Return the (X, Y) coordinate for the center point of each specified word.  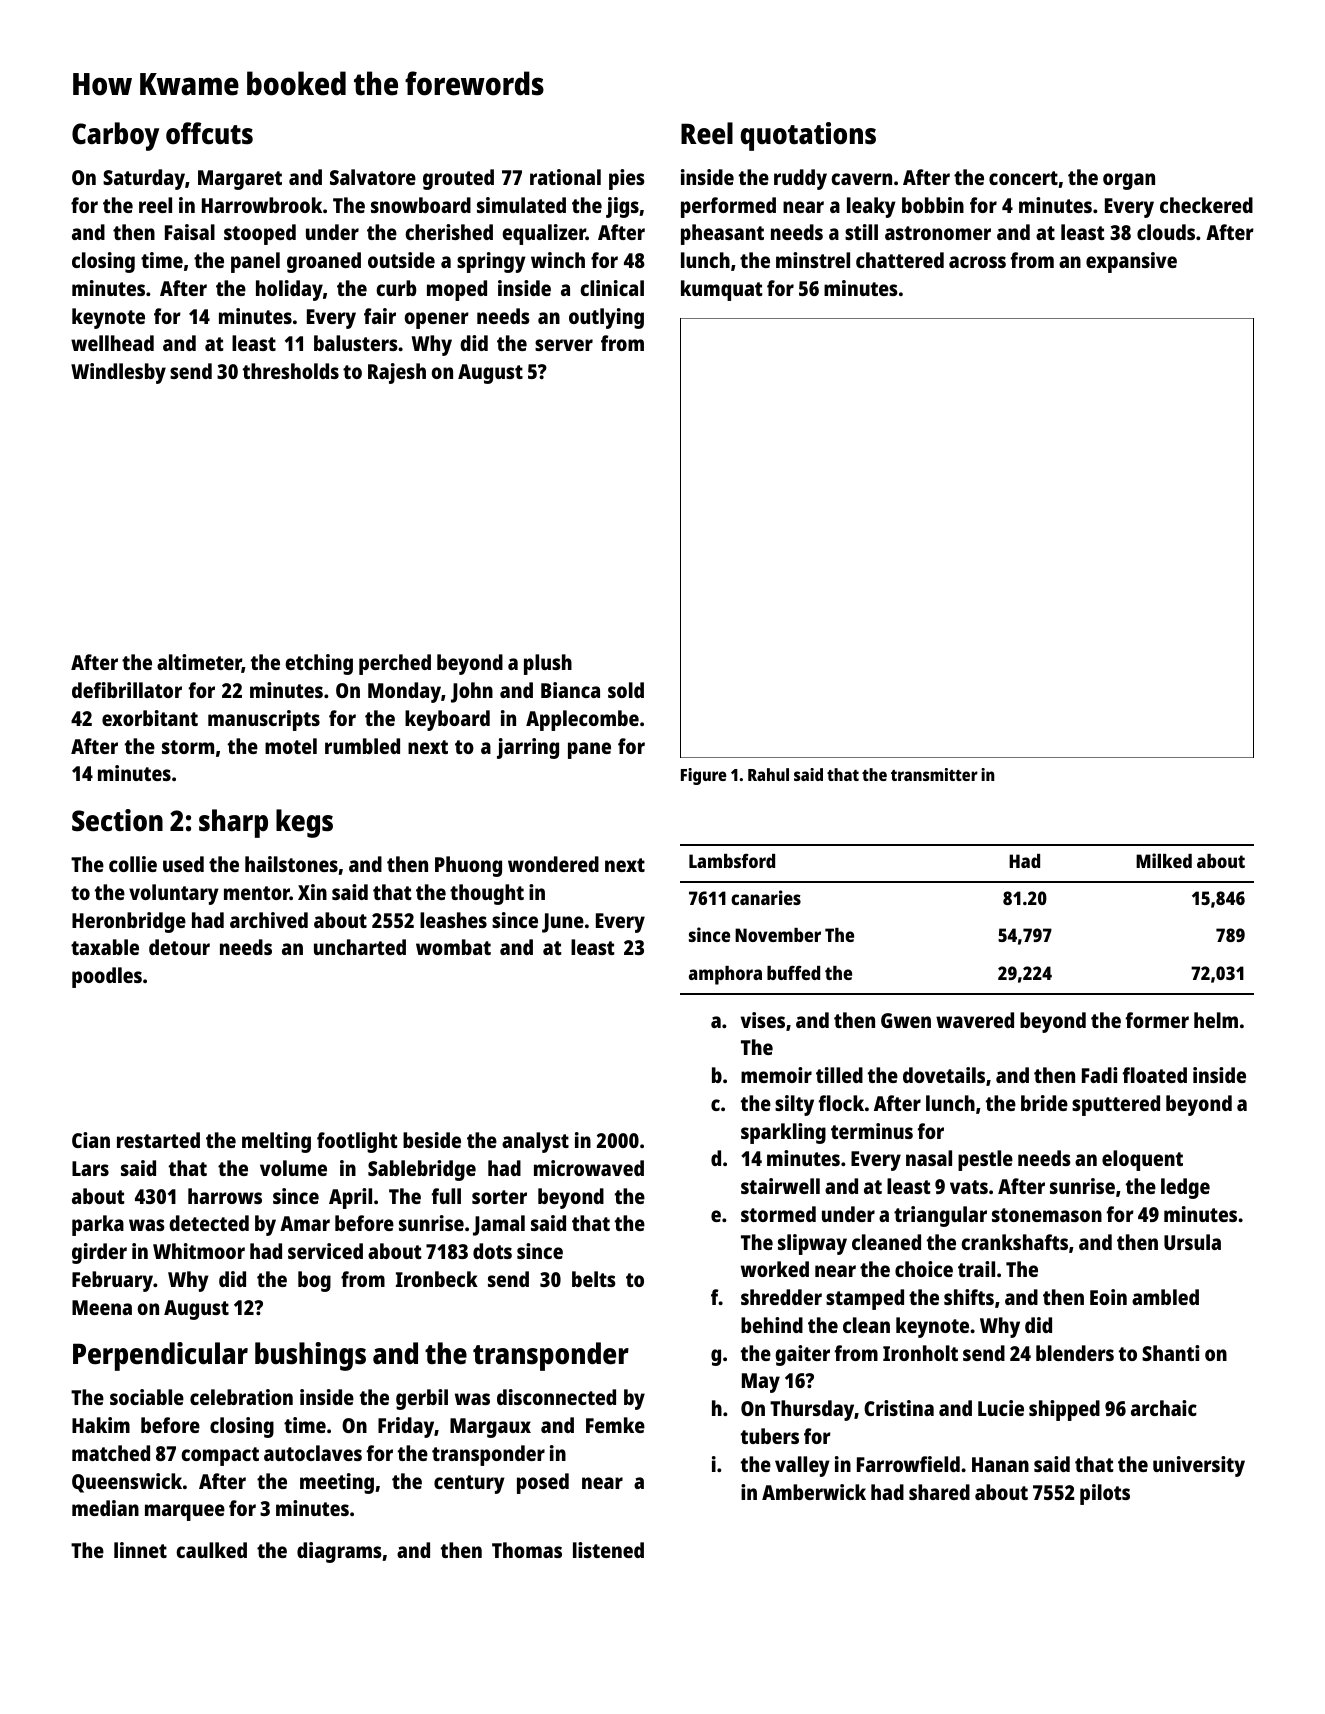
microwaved (589, 1168)
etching (319, 664)
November (778, 935)
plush (548, 664)
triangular (940, 1216)
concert (1023, 178)
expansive (1131, 262)
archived (269, 920)
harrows (225, 1196)
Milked (1164, 860)
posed (543, 1483)
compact (220, 1456)
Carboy (115, 136)
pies (627, 179)
